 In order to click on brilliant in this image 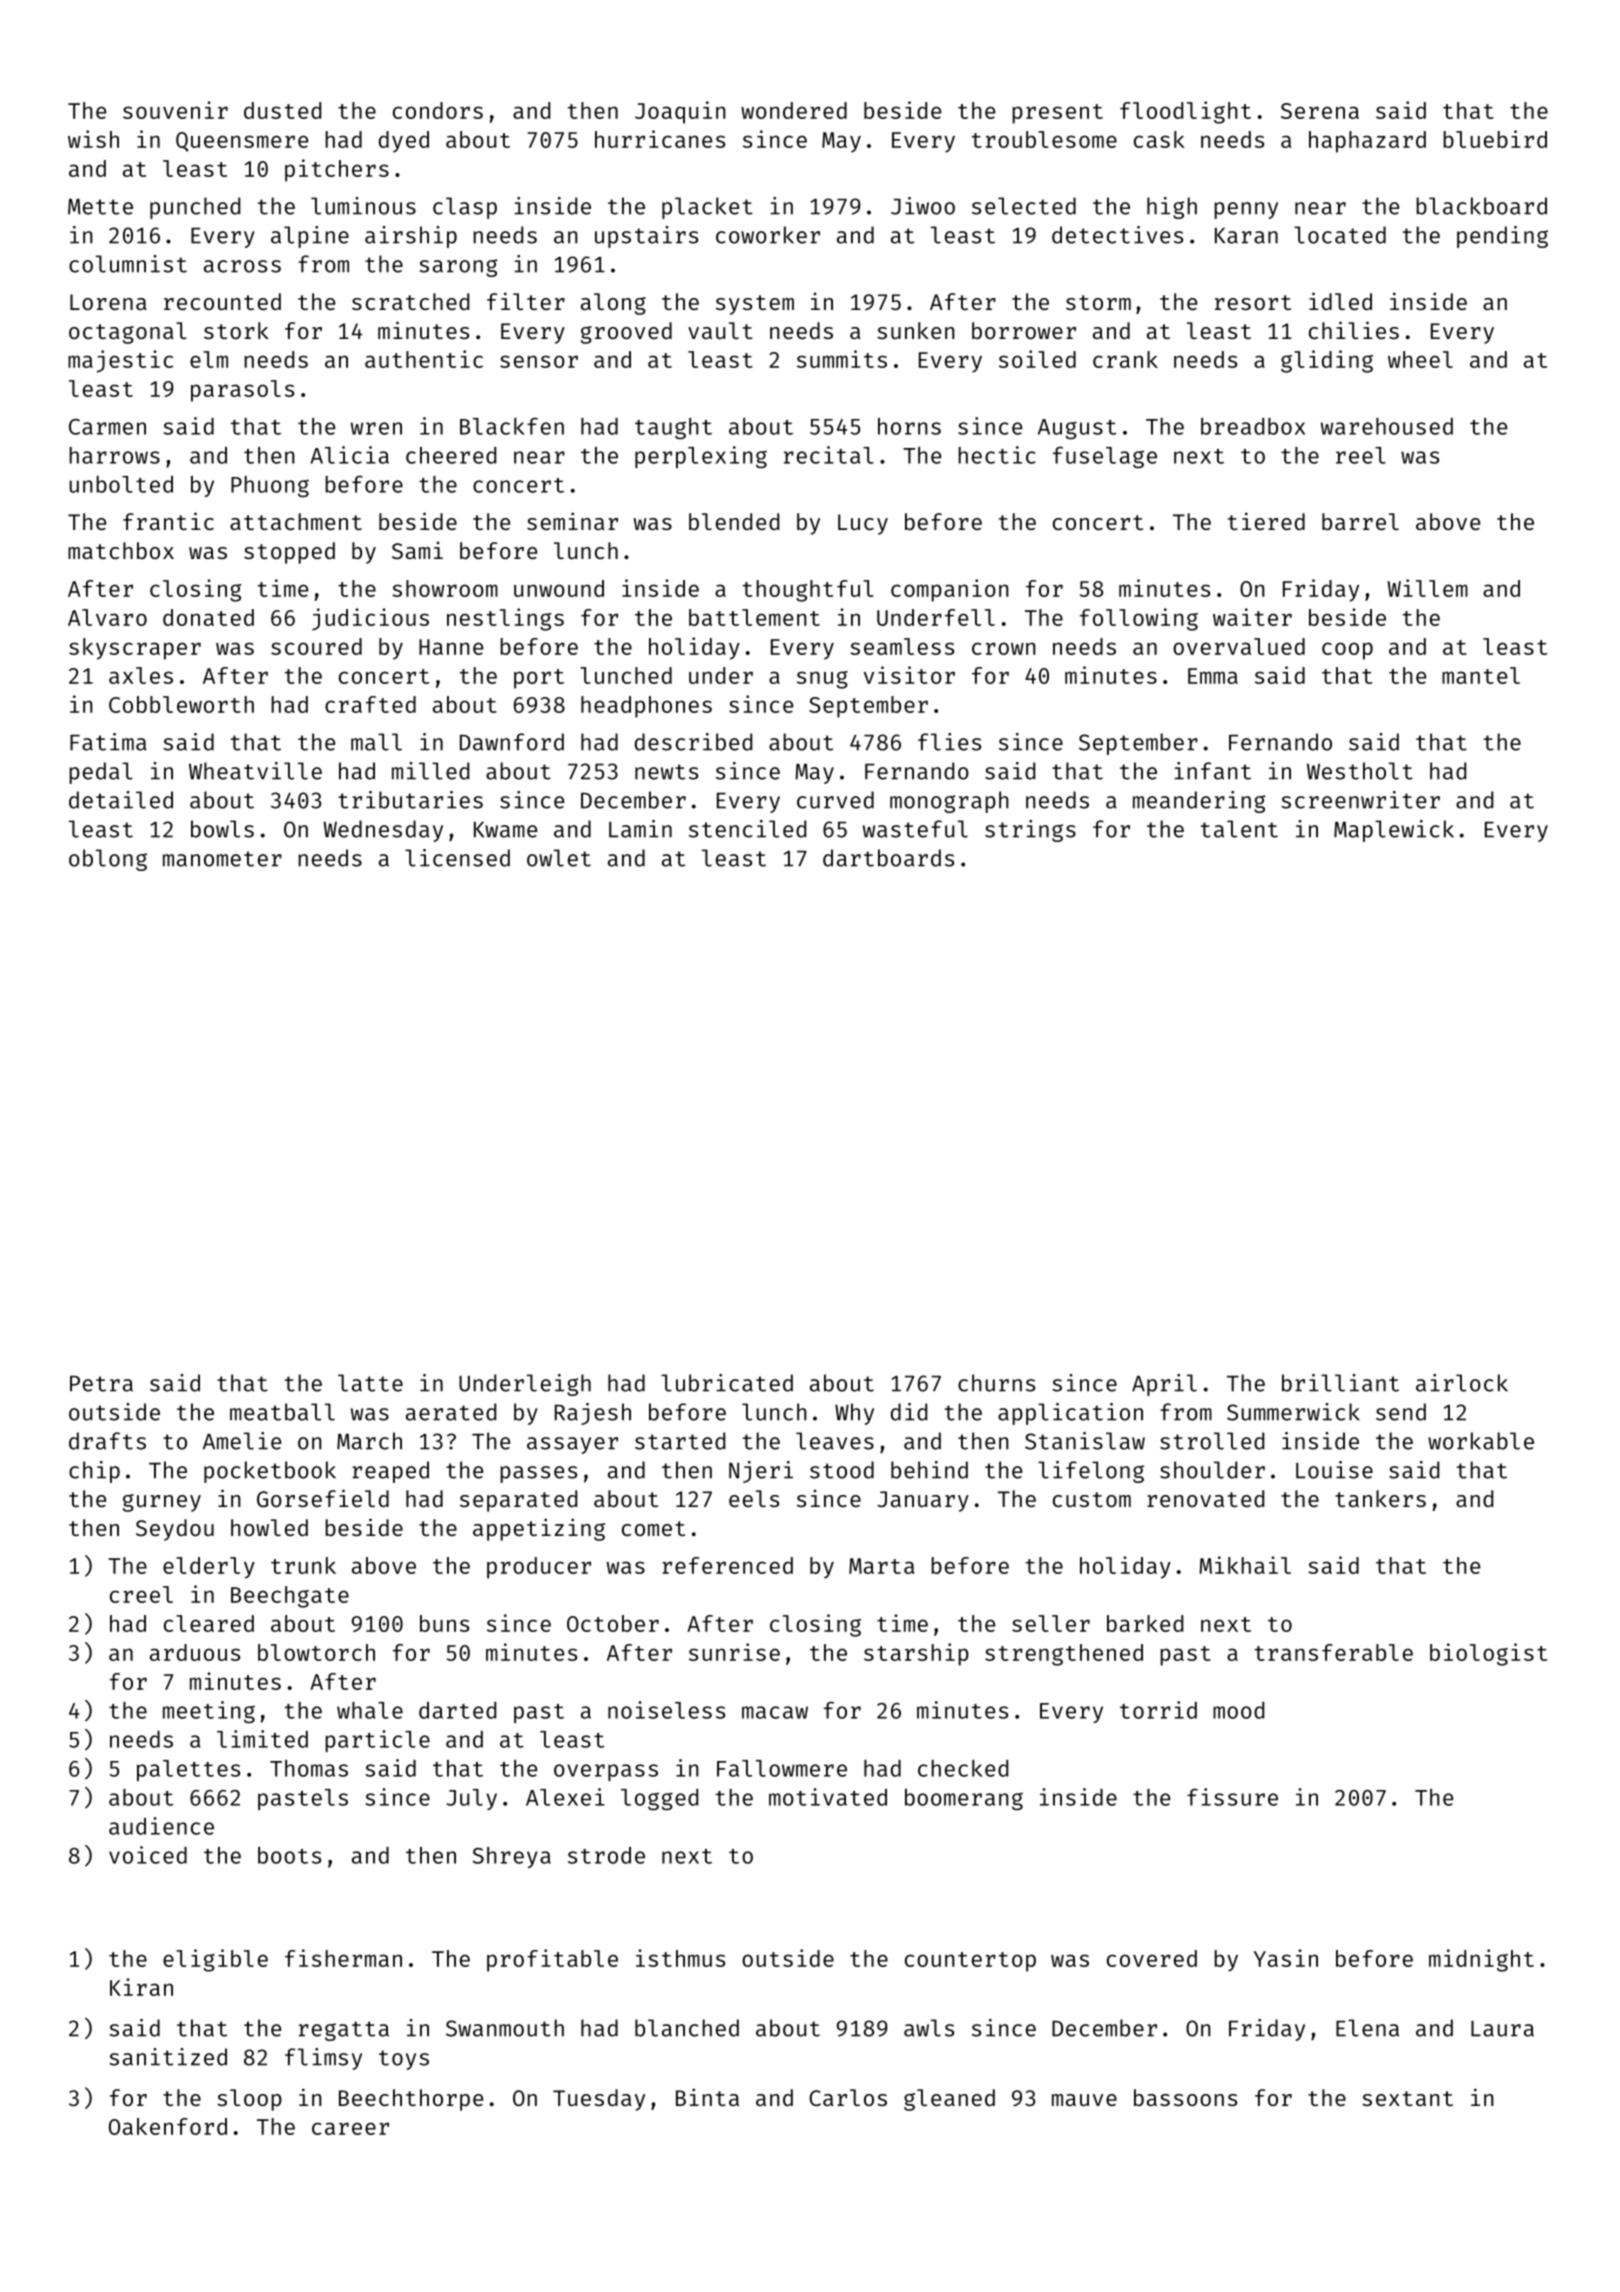, I will do `click(1340, 1383)`.
